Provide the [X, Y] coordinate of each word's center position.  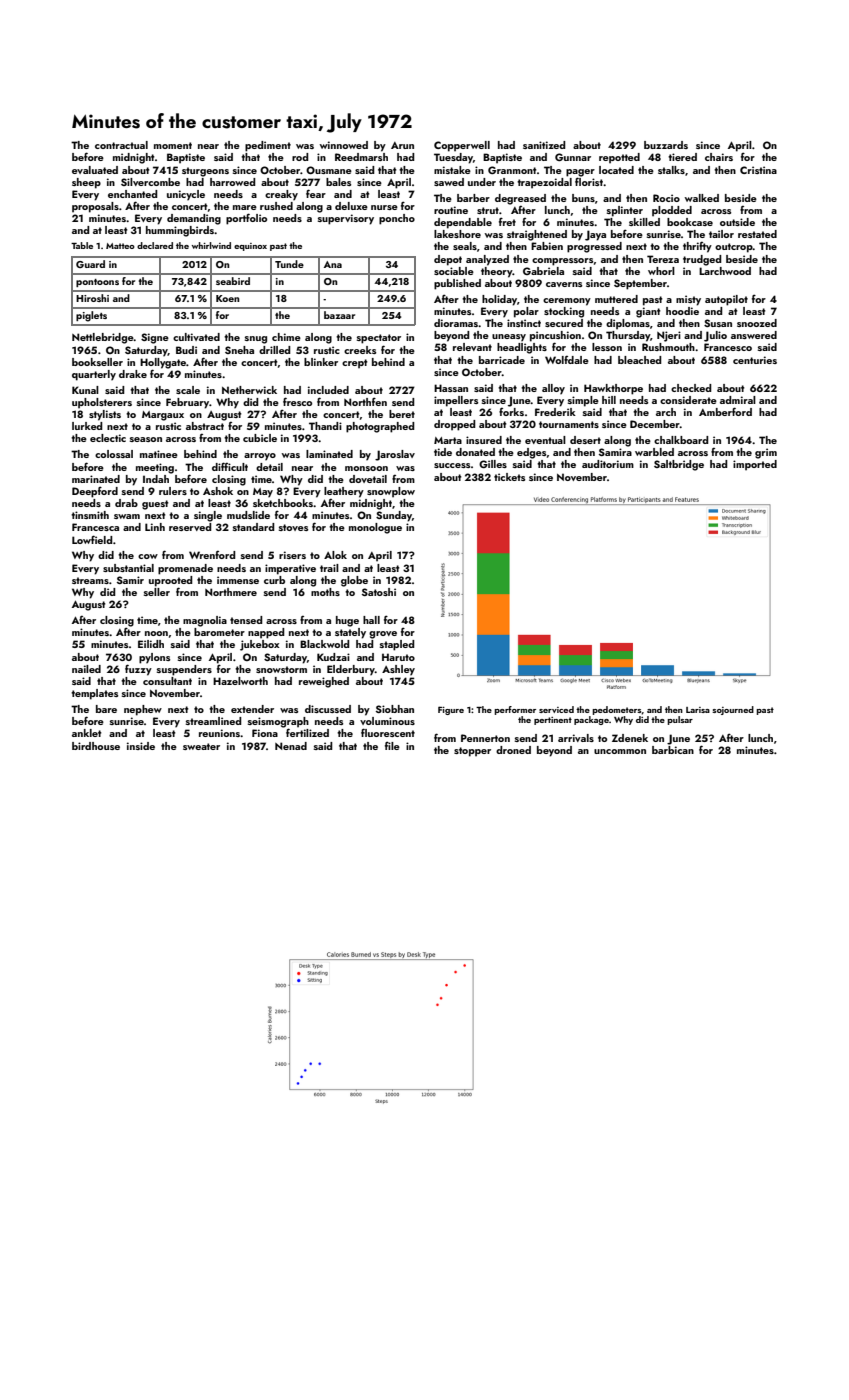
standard [253, 527]
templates [94, 694]
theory [497, 272]
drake [133, 374]
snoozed [757, 323]
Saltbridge [679, 465]
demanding [194, 219]
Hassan [451, 388]
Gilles [493, 464]
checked [691, 388]
